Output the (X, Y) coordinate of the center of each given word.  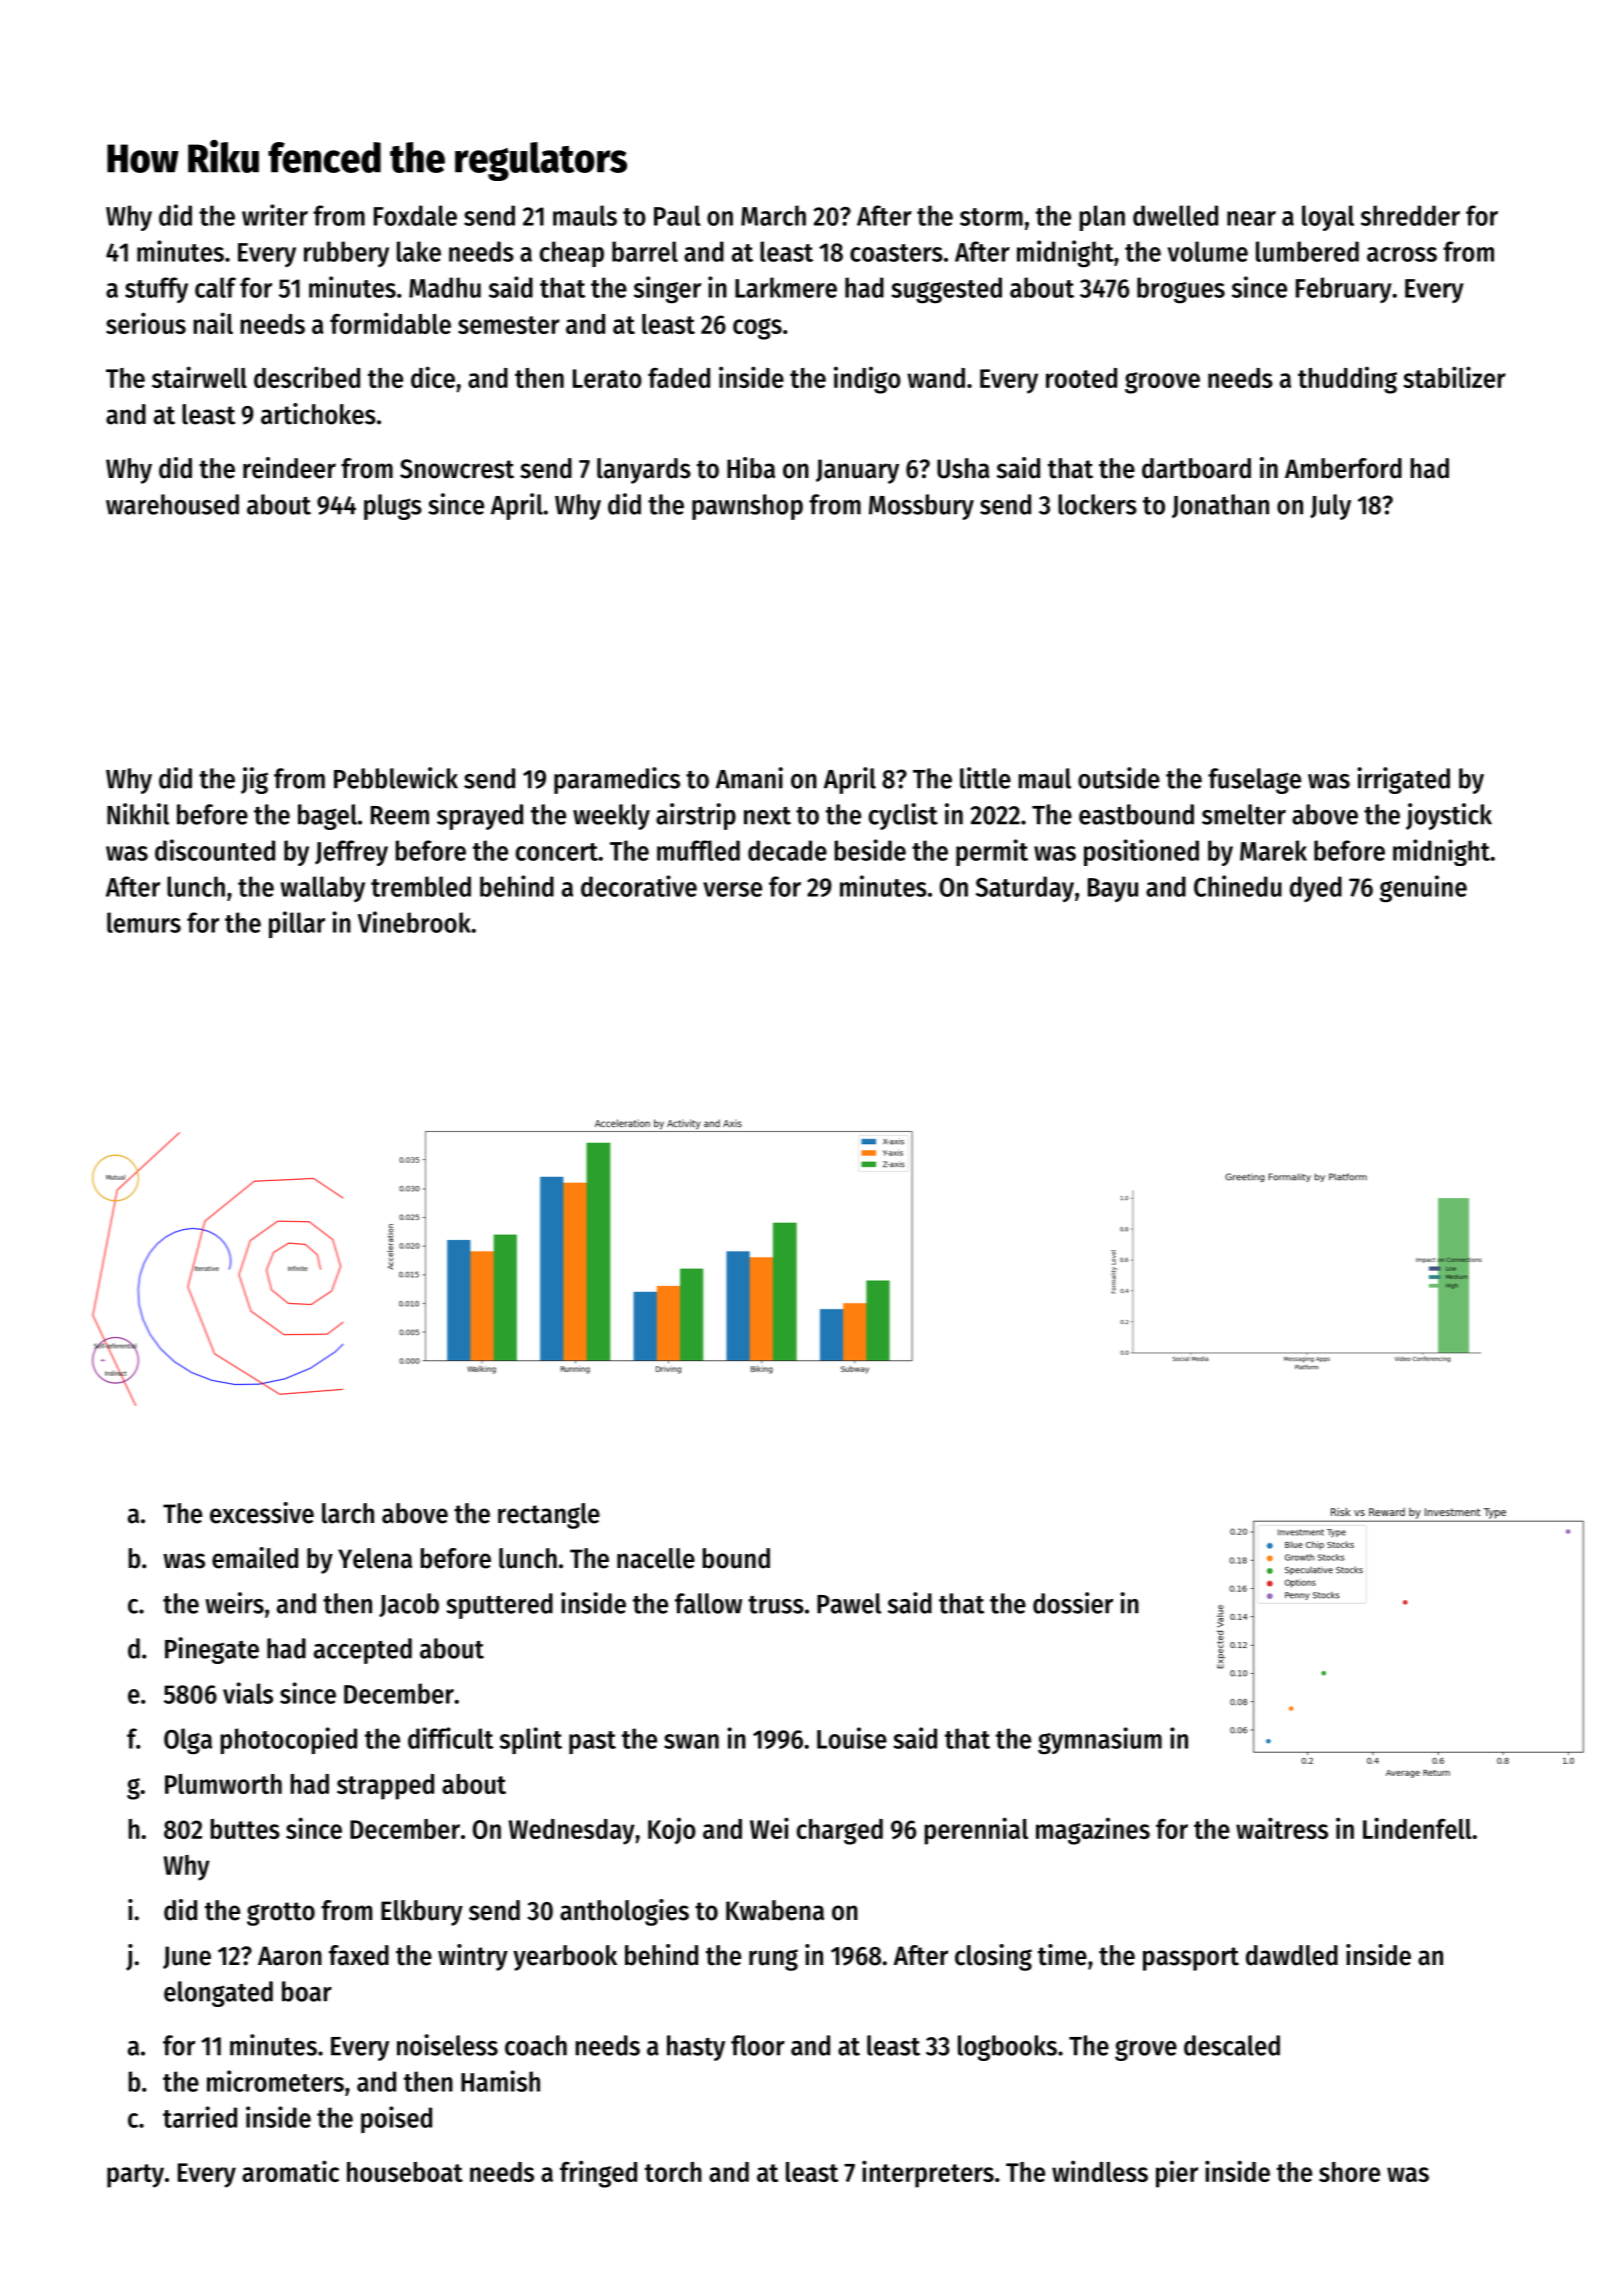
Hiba (751, 468)
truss (776, 1605)
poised (396, 2119)
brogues (1181, 290)
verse (732, 889)
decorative (639, 886)
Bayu (1113, 890)
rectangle (549, 1516)
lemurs (144, 922)
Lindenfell (1417, 1828)
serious (146, 323)
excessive (262, 1513)
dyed (1316, 889)
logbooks (1007, 2048)
